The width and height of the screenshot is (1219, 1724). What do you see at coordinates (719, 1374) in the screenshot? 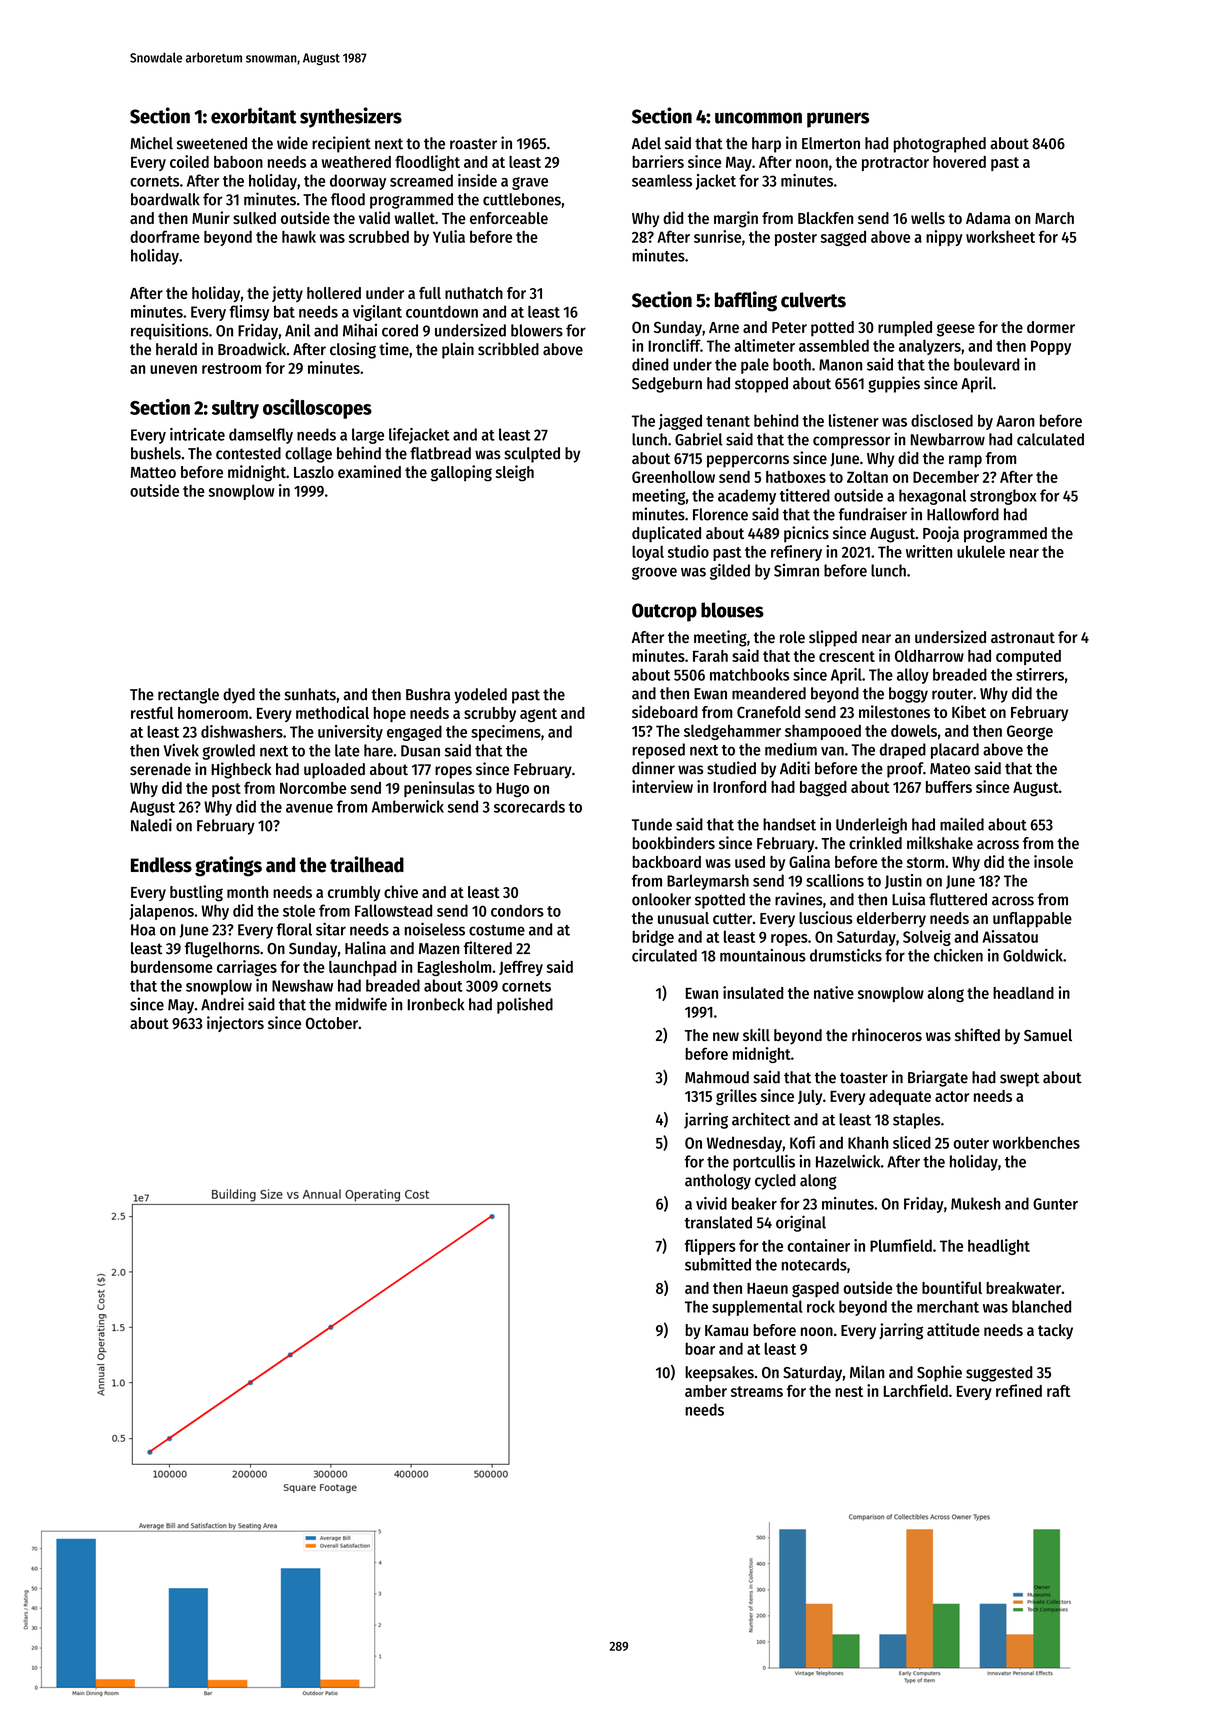
I see `keepsakes` at bounding box center [719, 1374].
